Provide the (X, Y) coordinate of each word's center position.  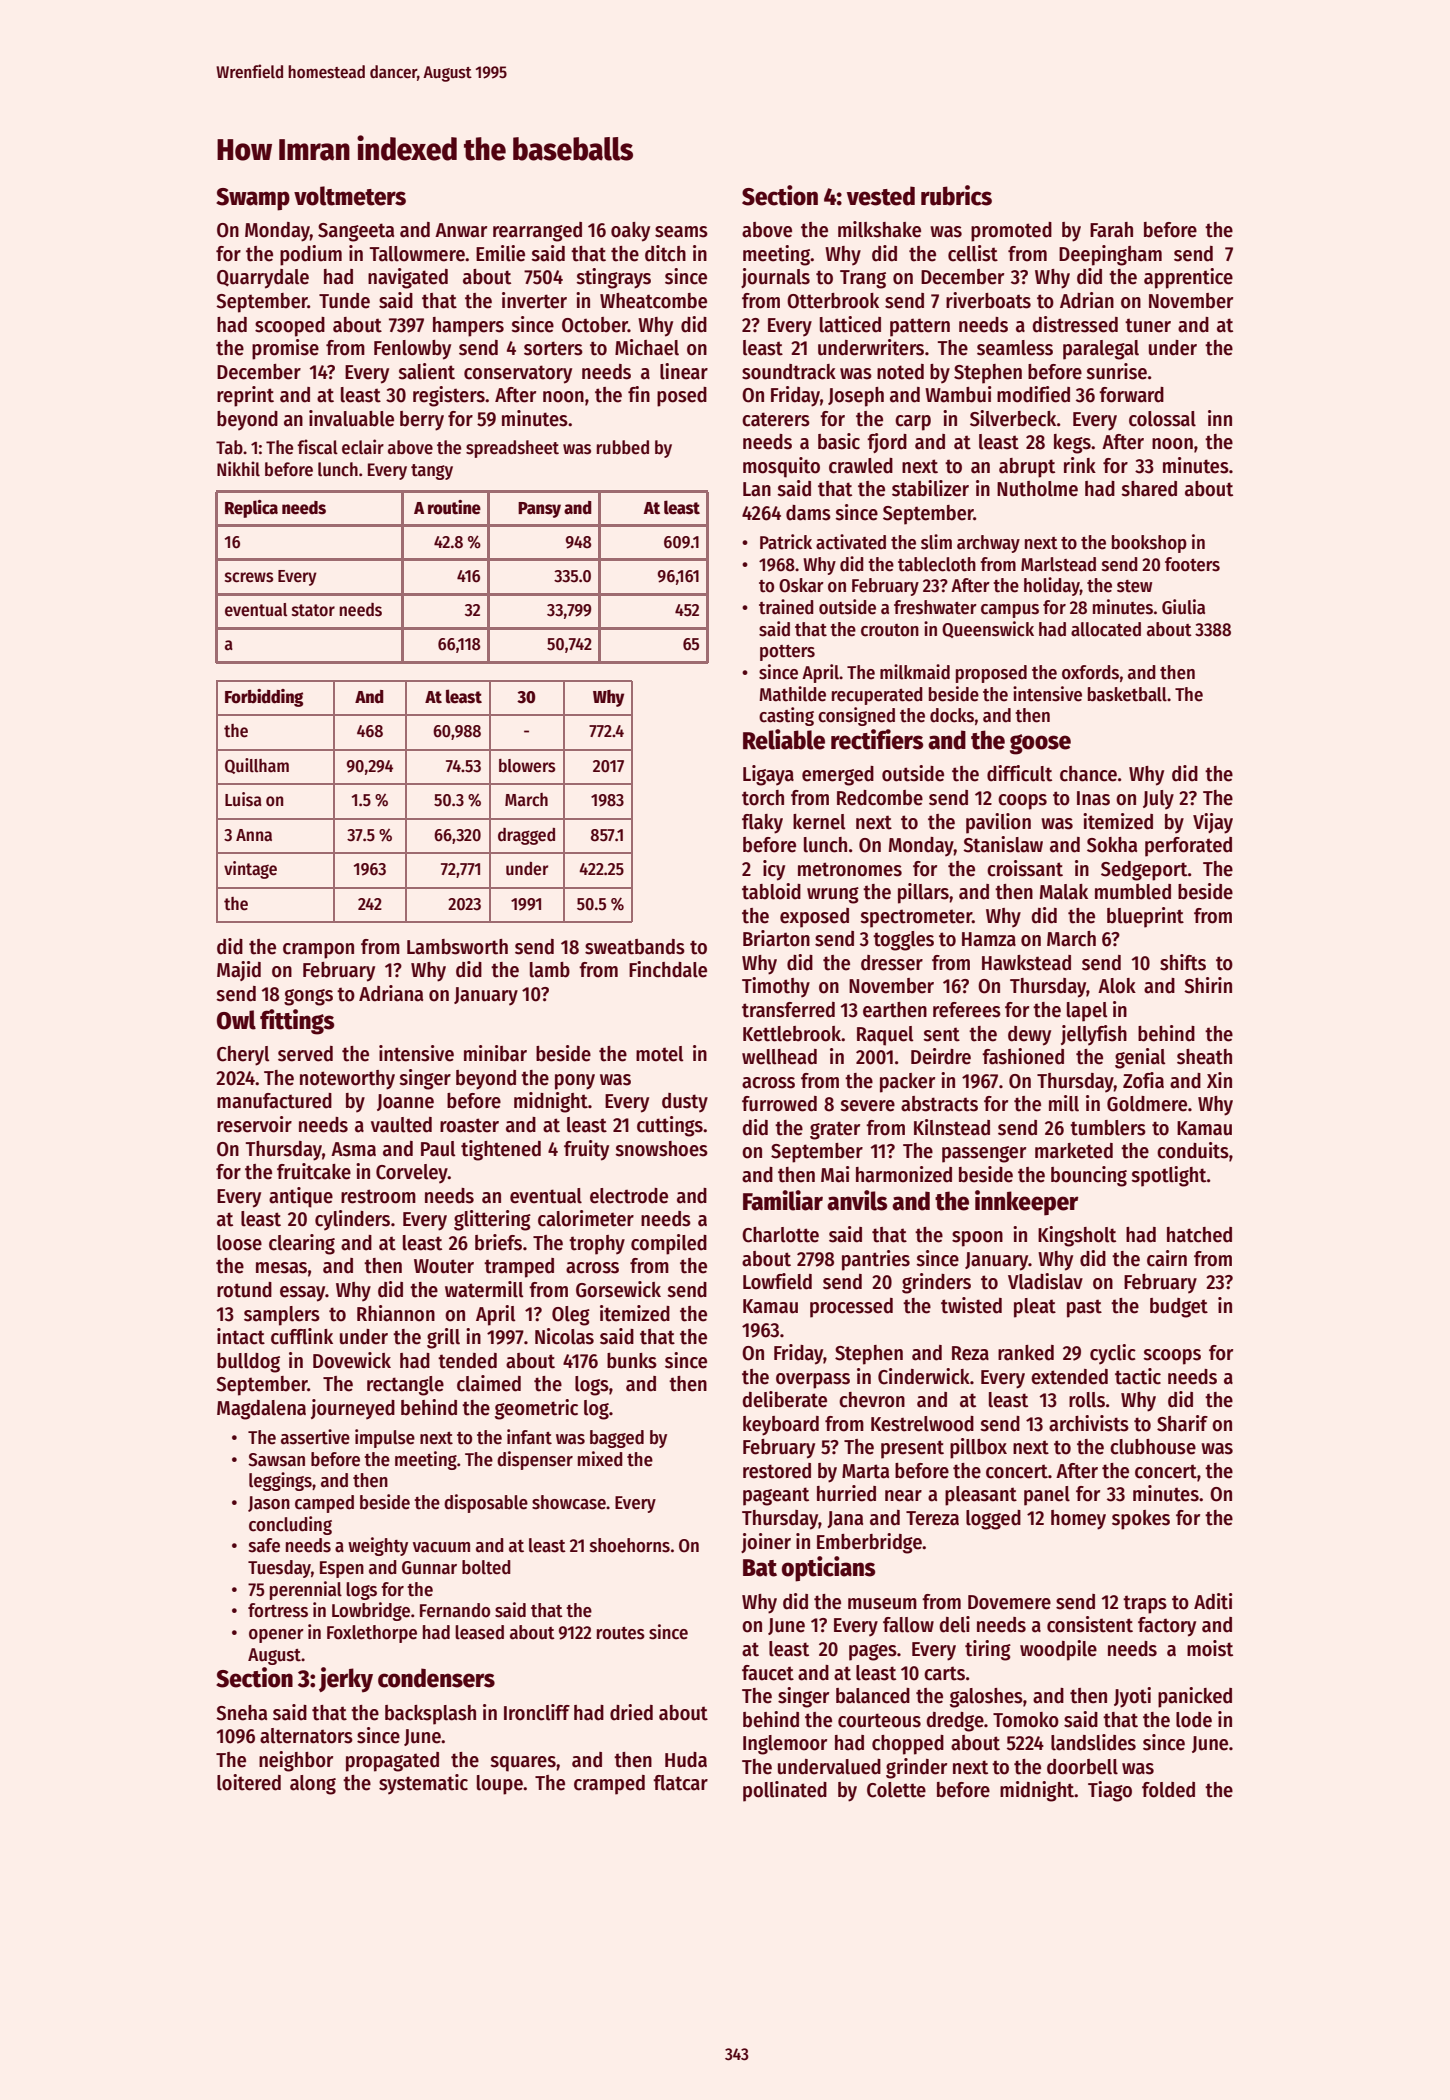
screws (249, 577)
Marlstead (1058, 564)
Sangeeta (356, 232)
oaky (630, 232)
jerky (346, 1680)
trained (786, 607)
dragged (526, 836)
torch (763, 798)
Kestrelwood (922, 1424)
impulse (385, 1438)
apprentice (1188, 278)
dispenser (535, 1460)
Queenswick (988, 629)
